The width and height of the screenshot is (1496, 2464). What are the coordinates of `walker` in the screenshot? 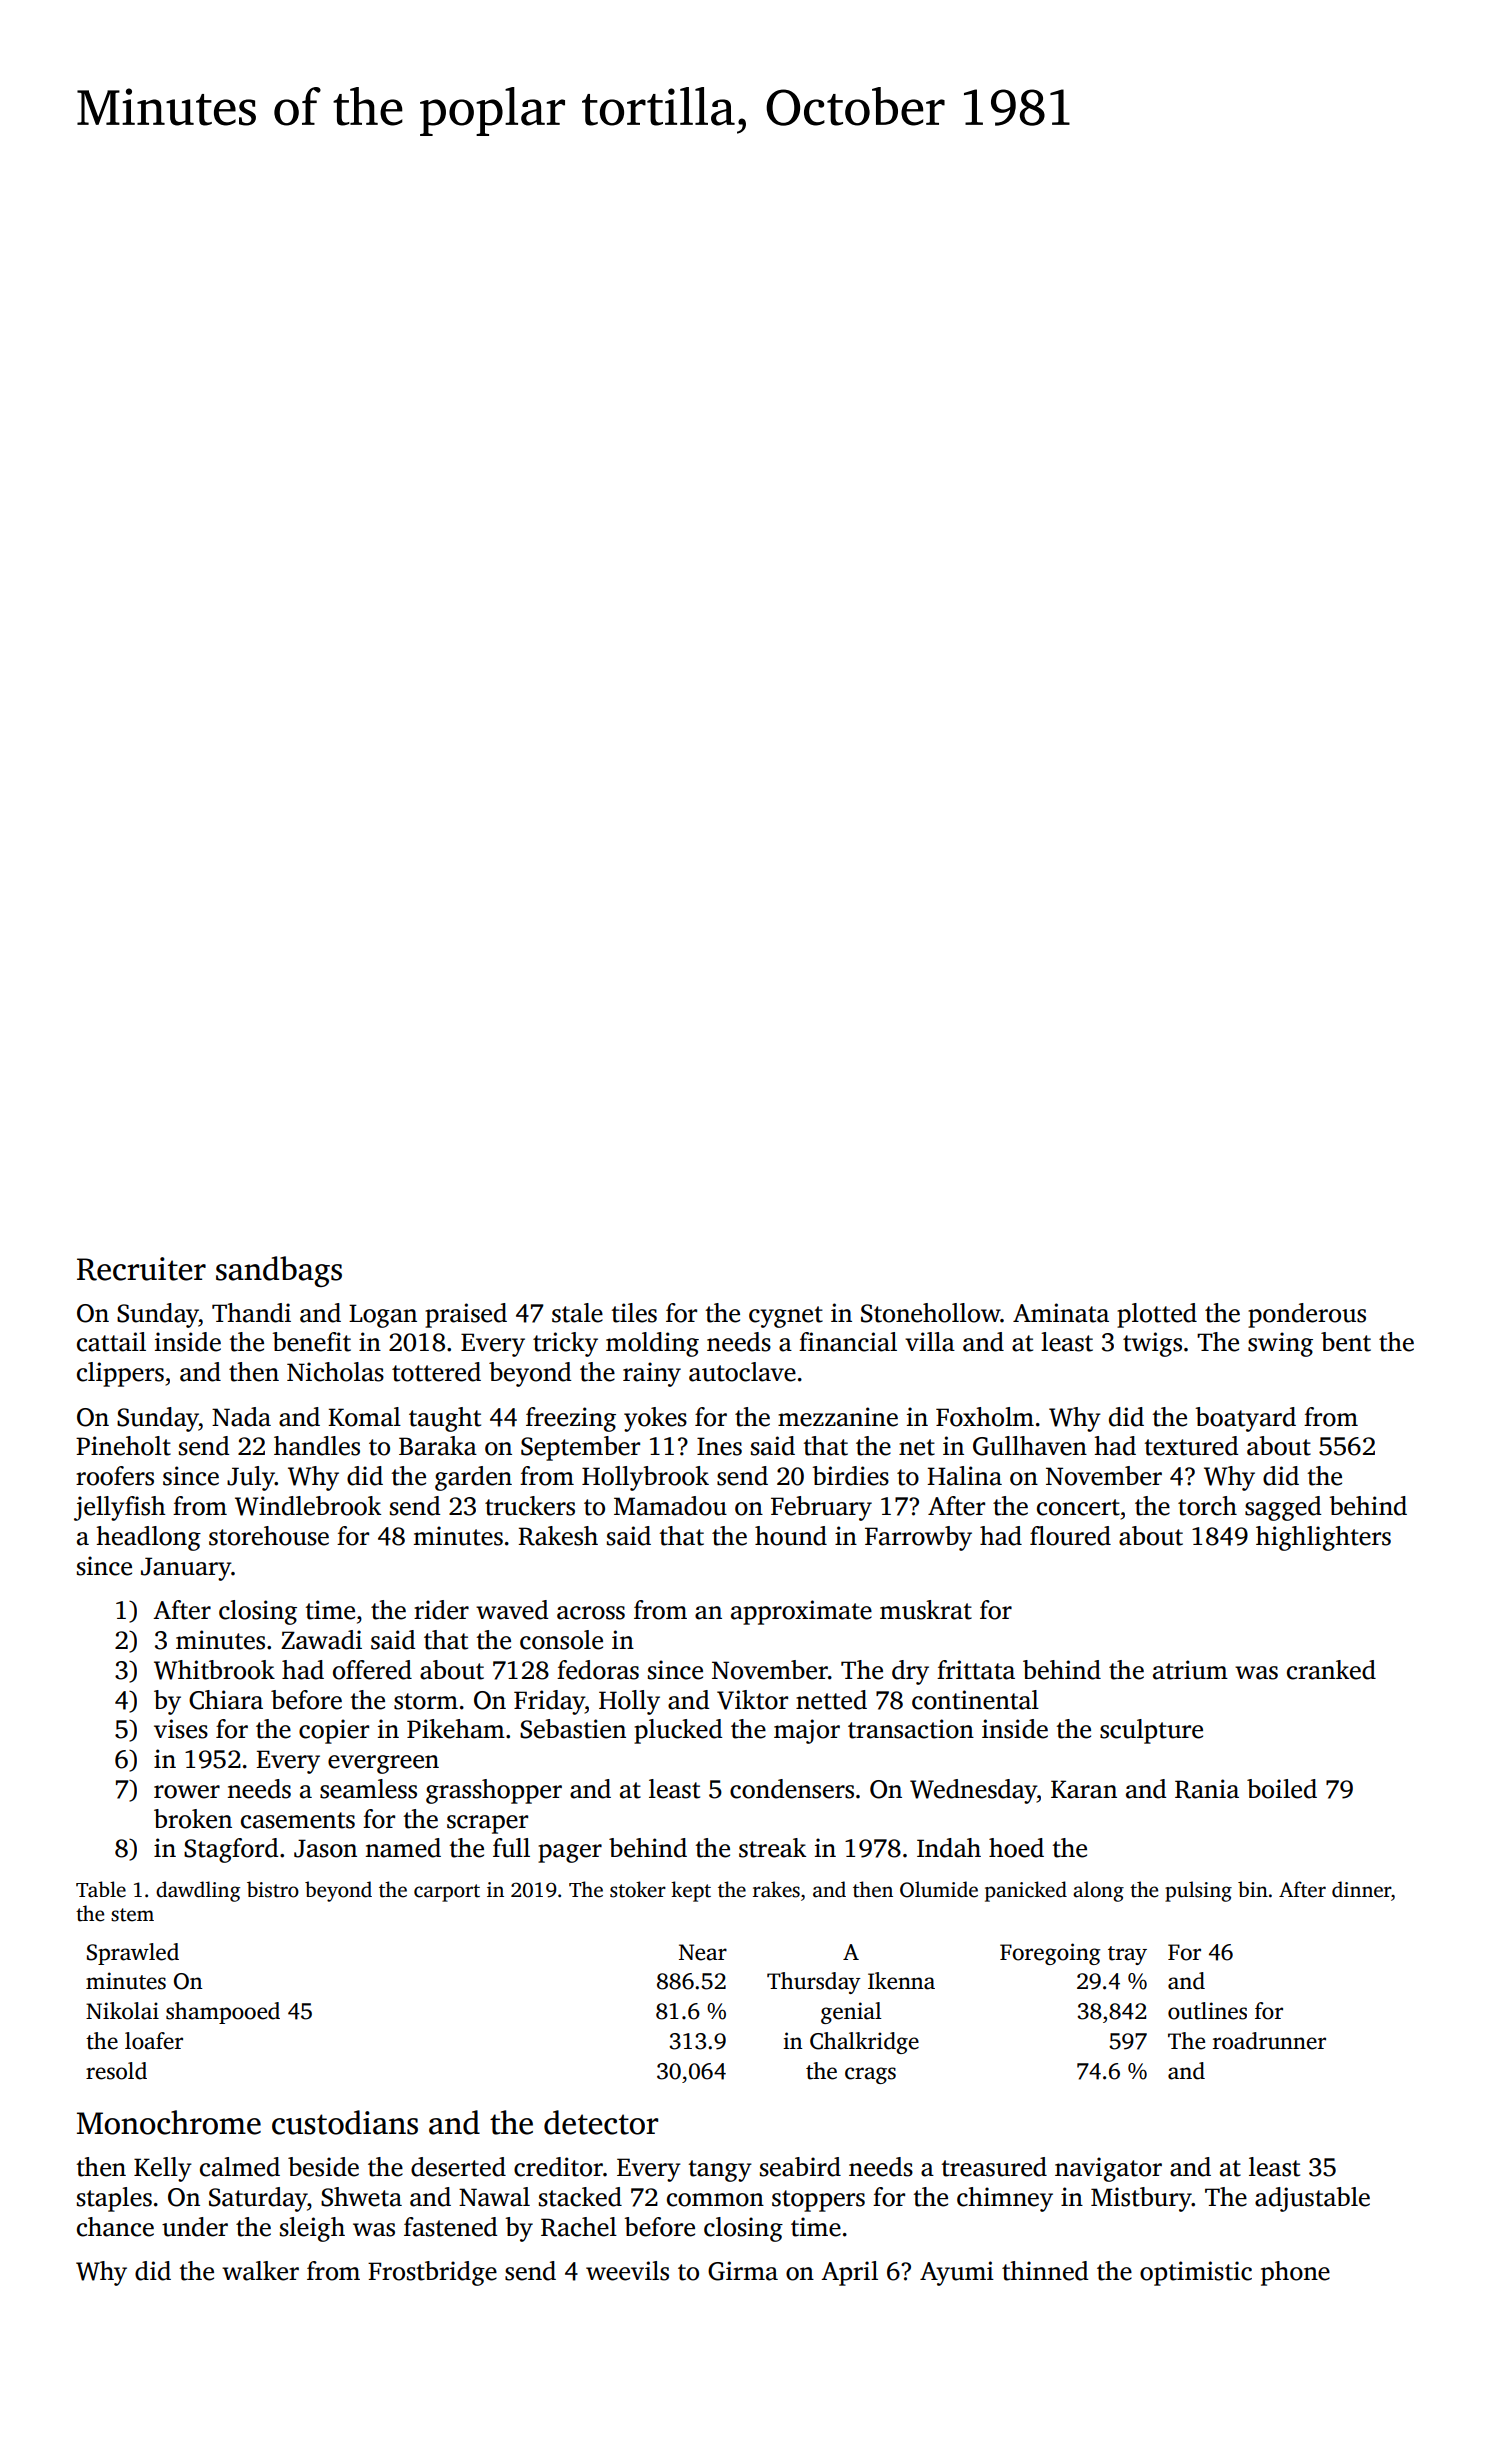 It's located at (260, 2271).
